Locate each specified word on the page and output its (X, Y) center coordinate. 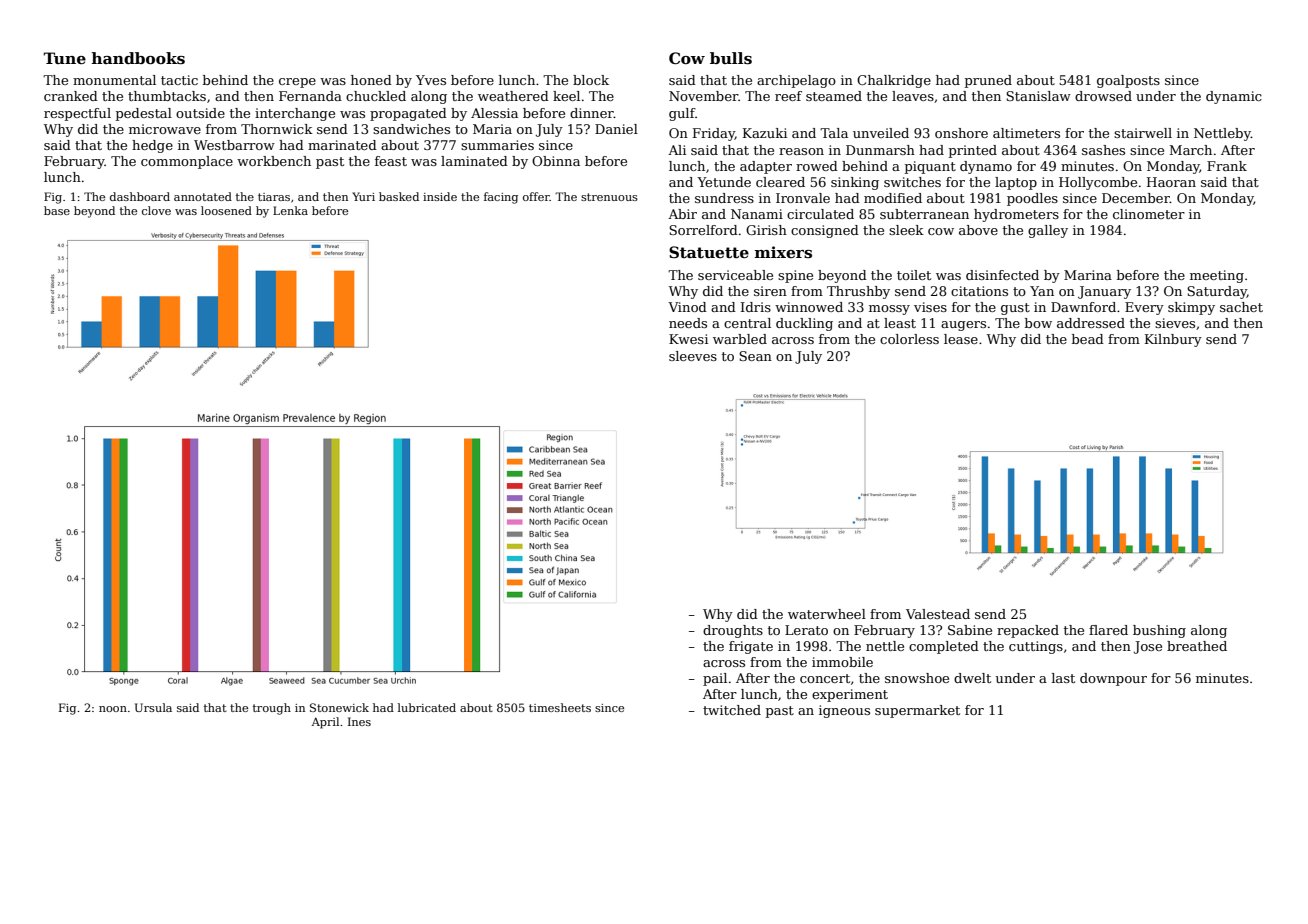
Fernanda (310, 96)
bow (1038, 323)
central (747, 323)
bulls (731, 58)
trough (272, 709)
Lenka (290, 210)
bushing (1159, 631)
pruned (988, 81)
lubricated (427, 707)
